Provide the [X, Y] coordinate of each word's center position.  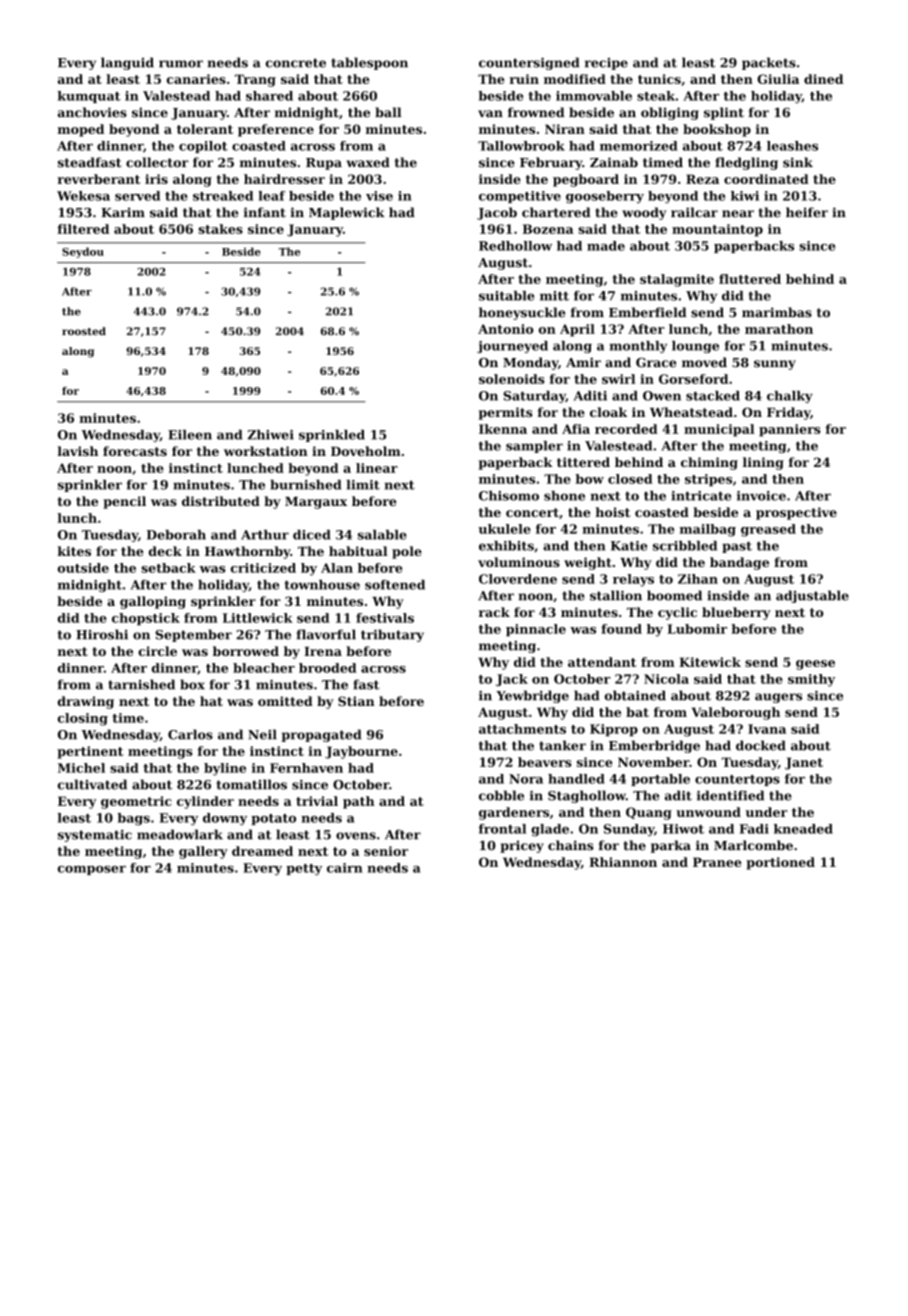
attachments [522, 729]
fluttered [750, 279]
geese [815, 665]
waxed [368, 162]
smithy [811, 680]
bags [134, 819]
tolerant [205, 129]
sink [798, 162]
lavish [78, 451]
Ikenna [503, 429]
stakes [220, 229]
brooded [328, 668]
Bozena [548, 229]
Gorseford [693, 379]
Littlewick [258, 618]
